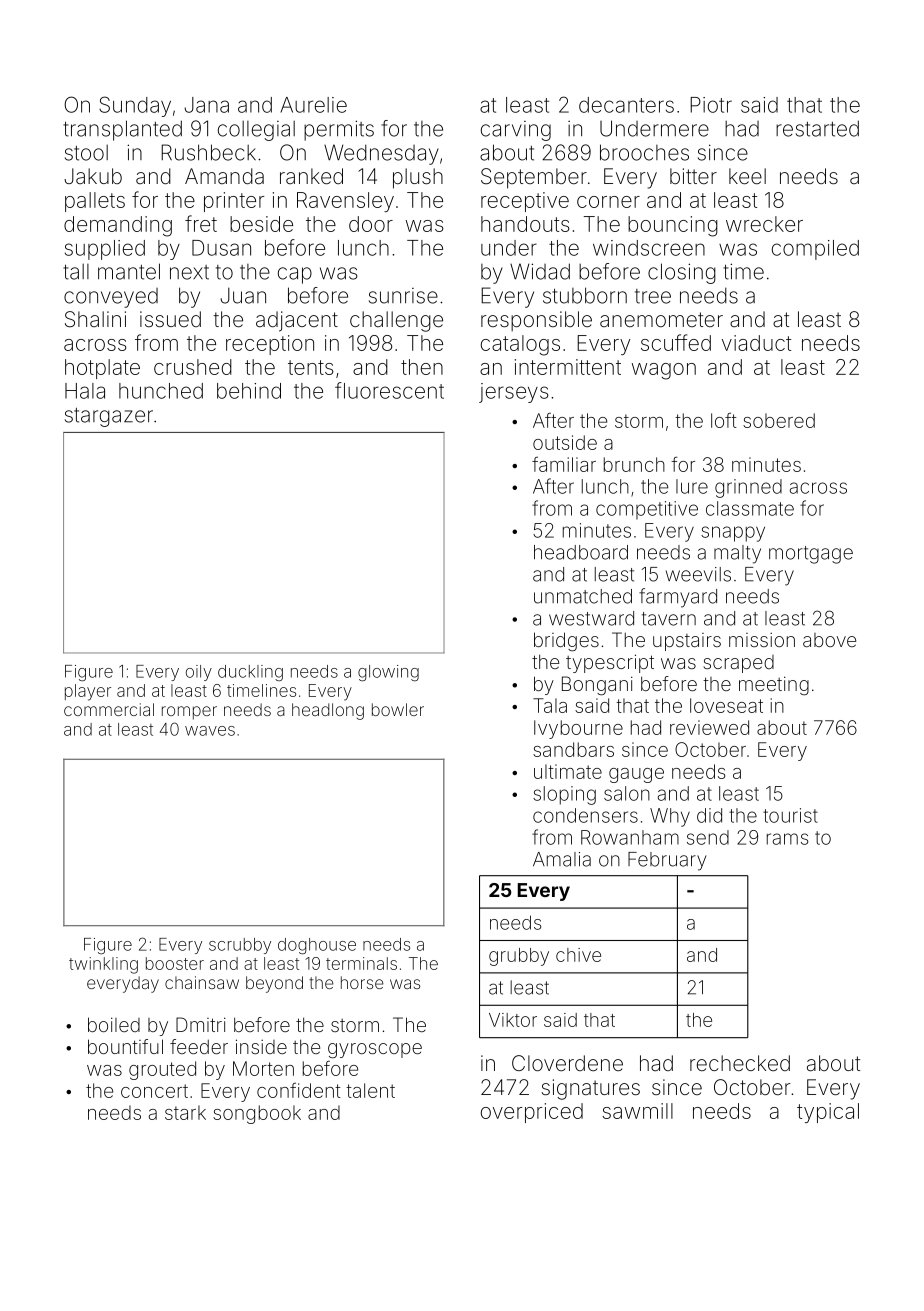 The image size is (924, 1311). Describe the element at coordinates (747, 176) in the image. I see `keel` at that location.
